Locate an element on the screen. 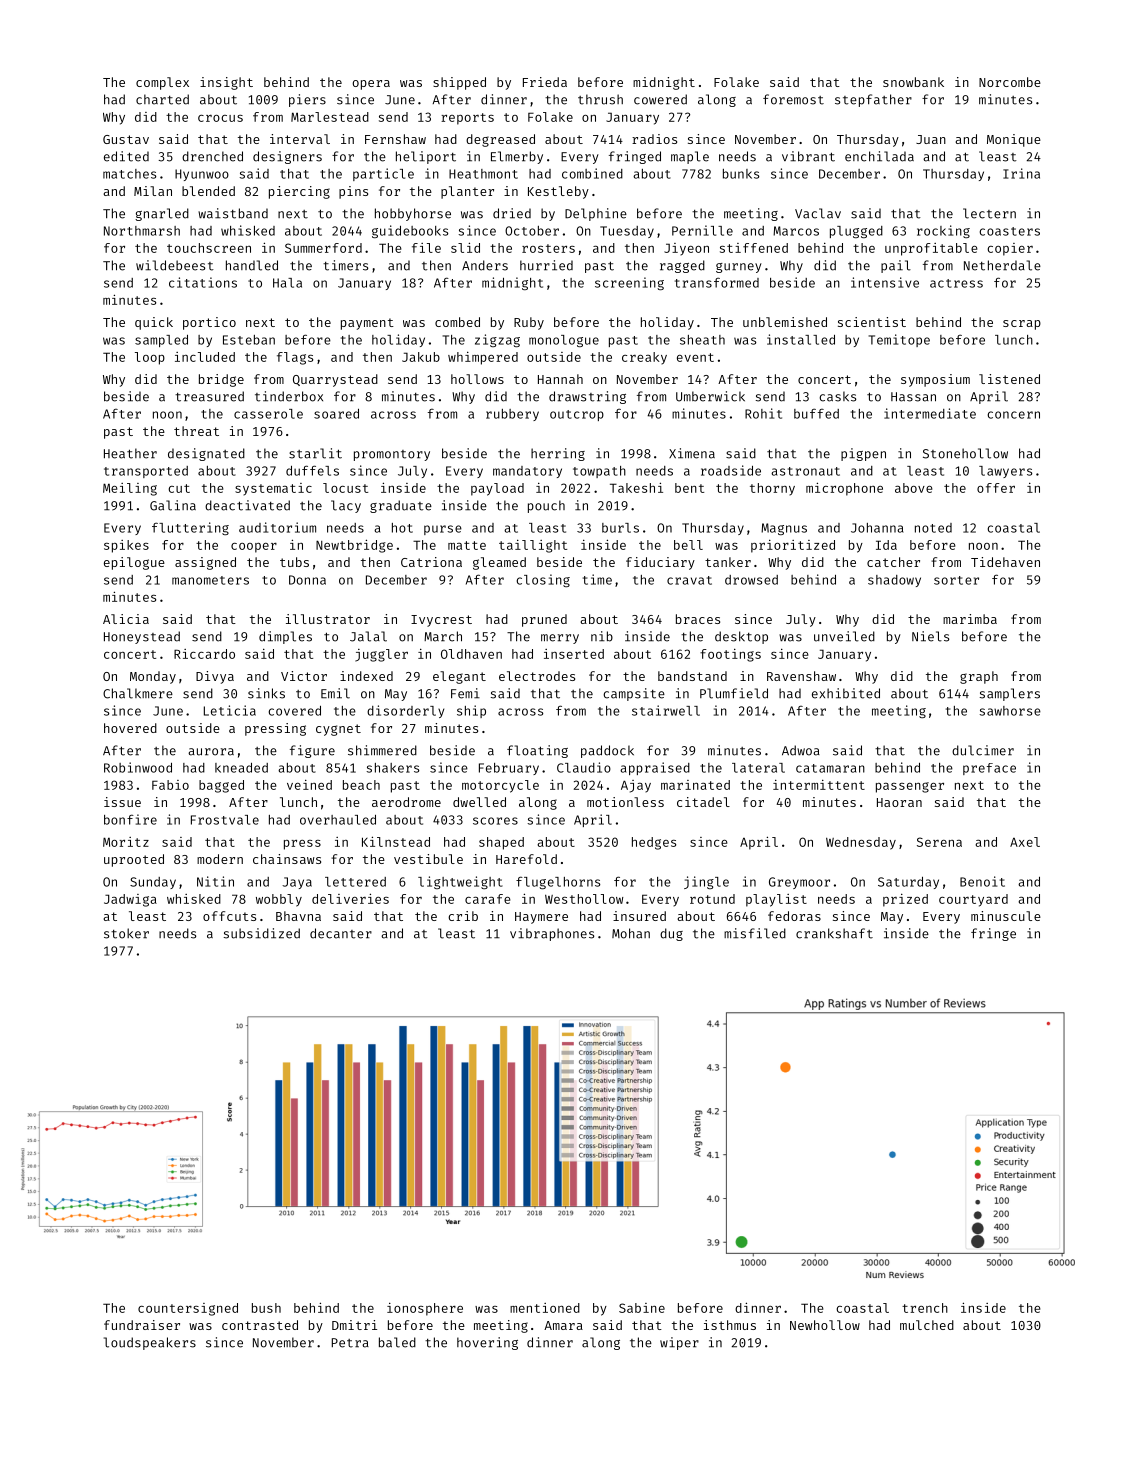  rotund is located at coordinates (712, 899).
